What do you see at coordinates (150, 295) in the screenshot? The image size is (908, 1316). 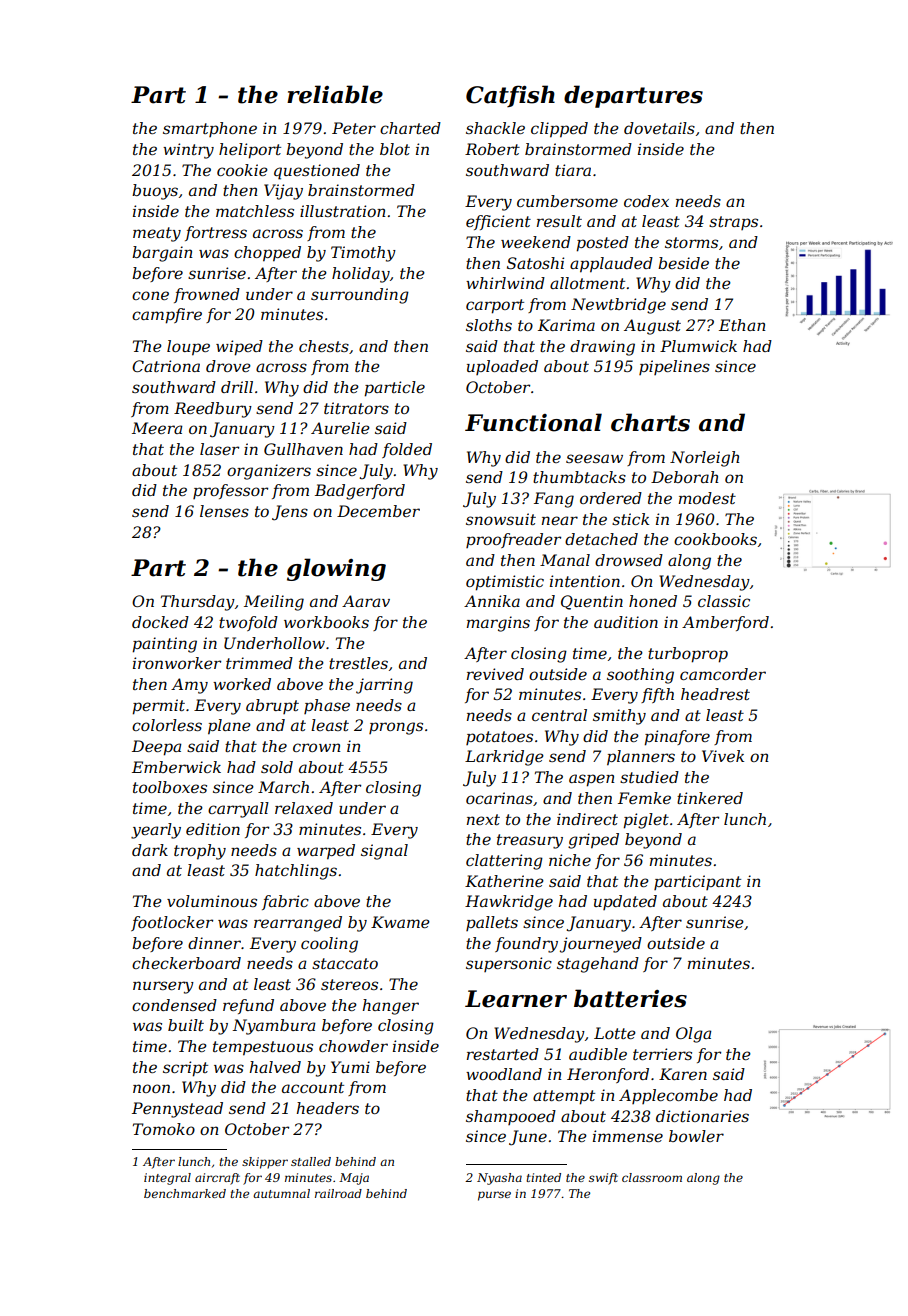 I see `cone` at bounding box center [150, 295].
